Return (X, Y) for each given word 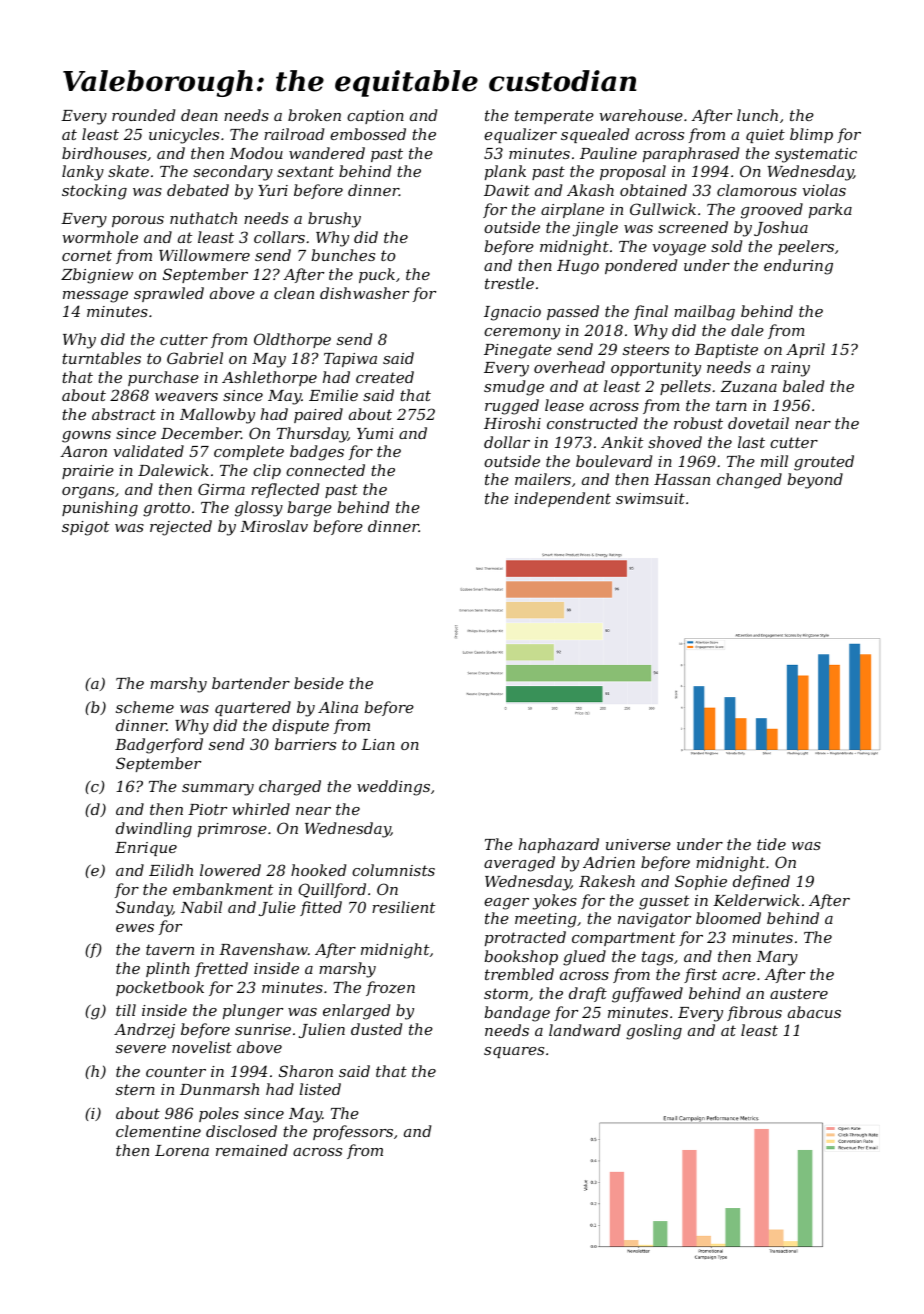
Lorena (182, 1150)
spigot (86, 528)
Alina (338, 707)
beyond (815, 481)
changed (749, 481)
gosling (654, 1032)
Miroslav (274, 526)
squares (514, 1052)
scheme (145, 707)
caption (375, 117)
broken (314, 115)
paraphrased (691, 154)
